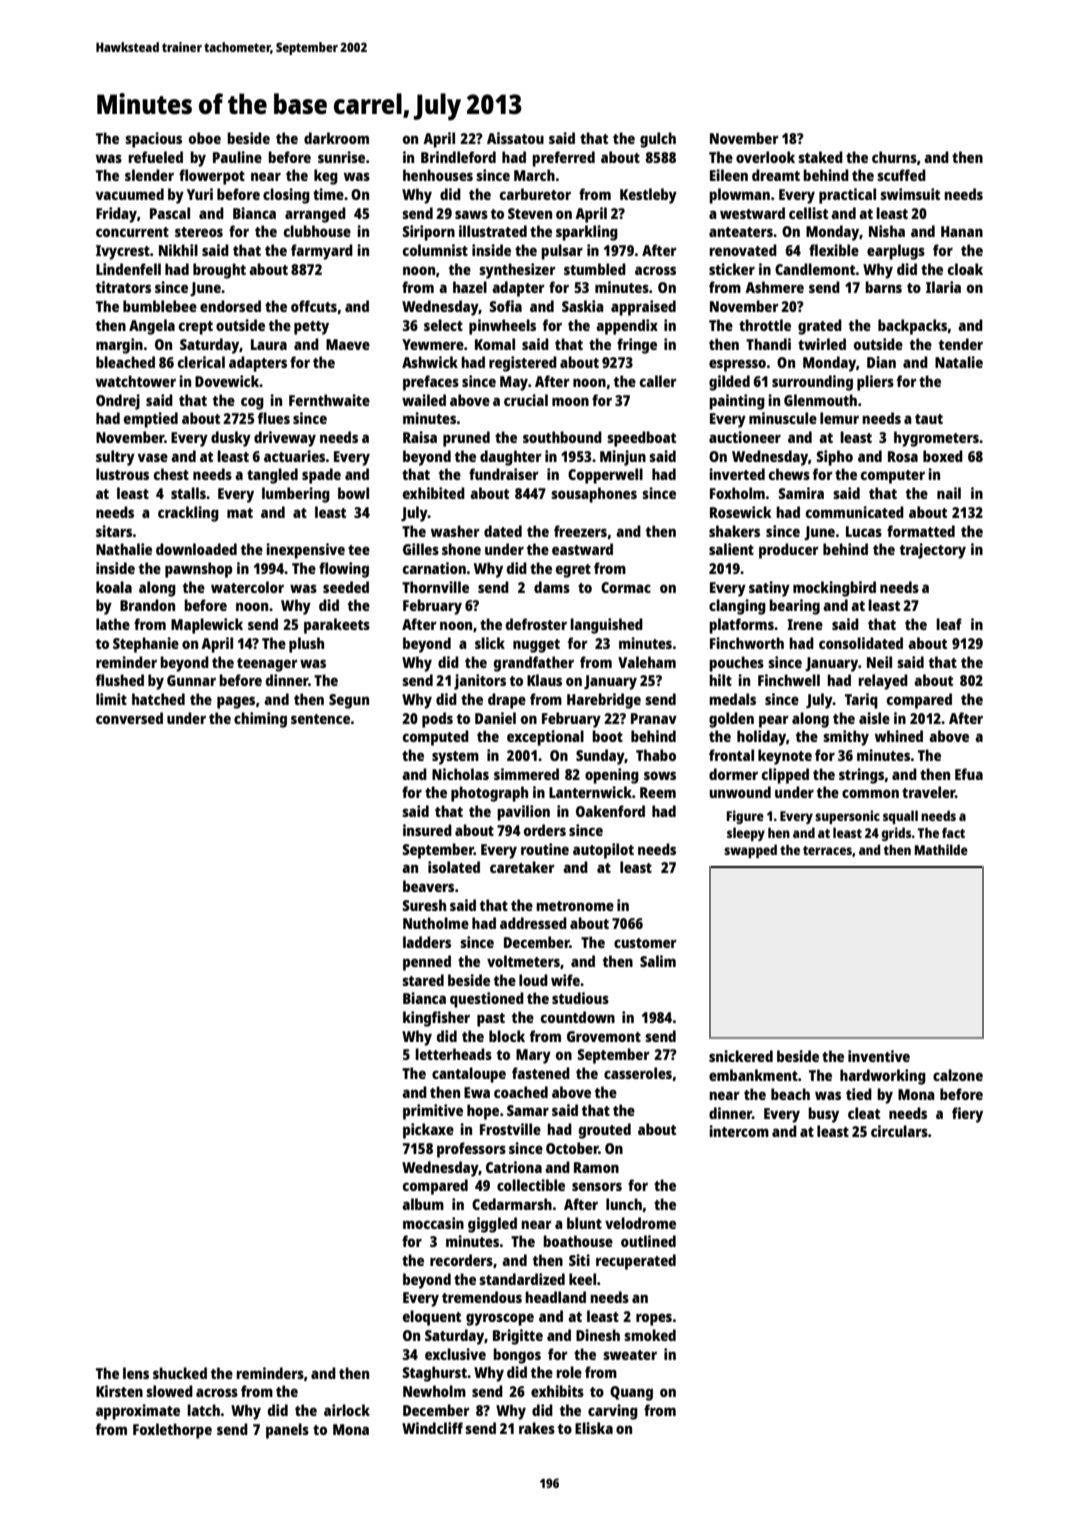  I want to click on primitive, so click(433, 1112).
